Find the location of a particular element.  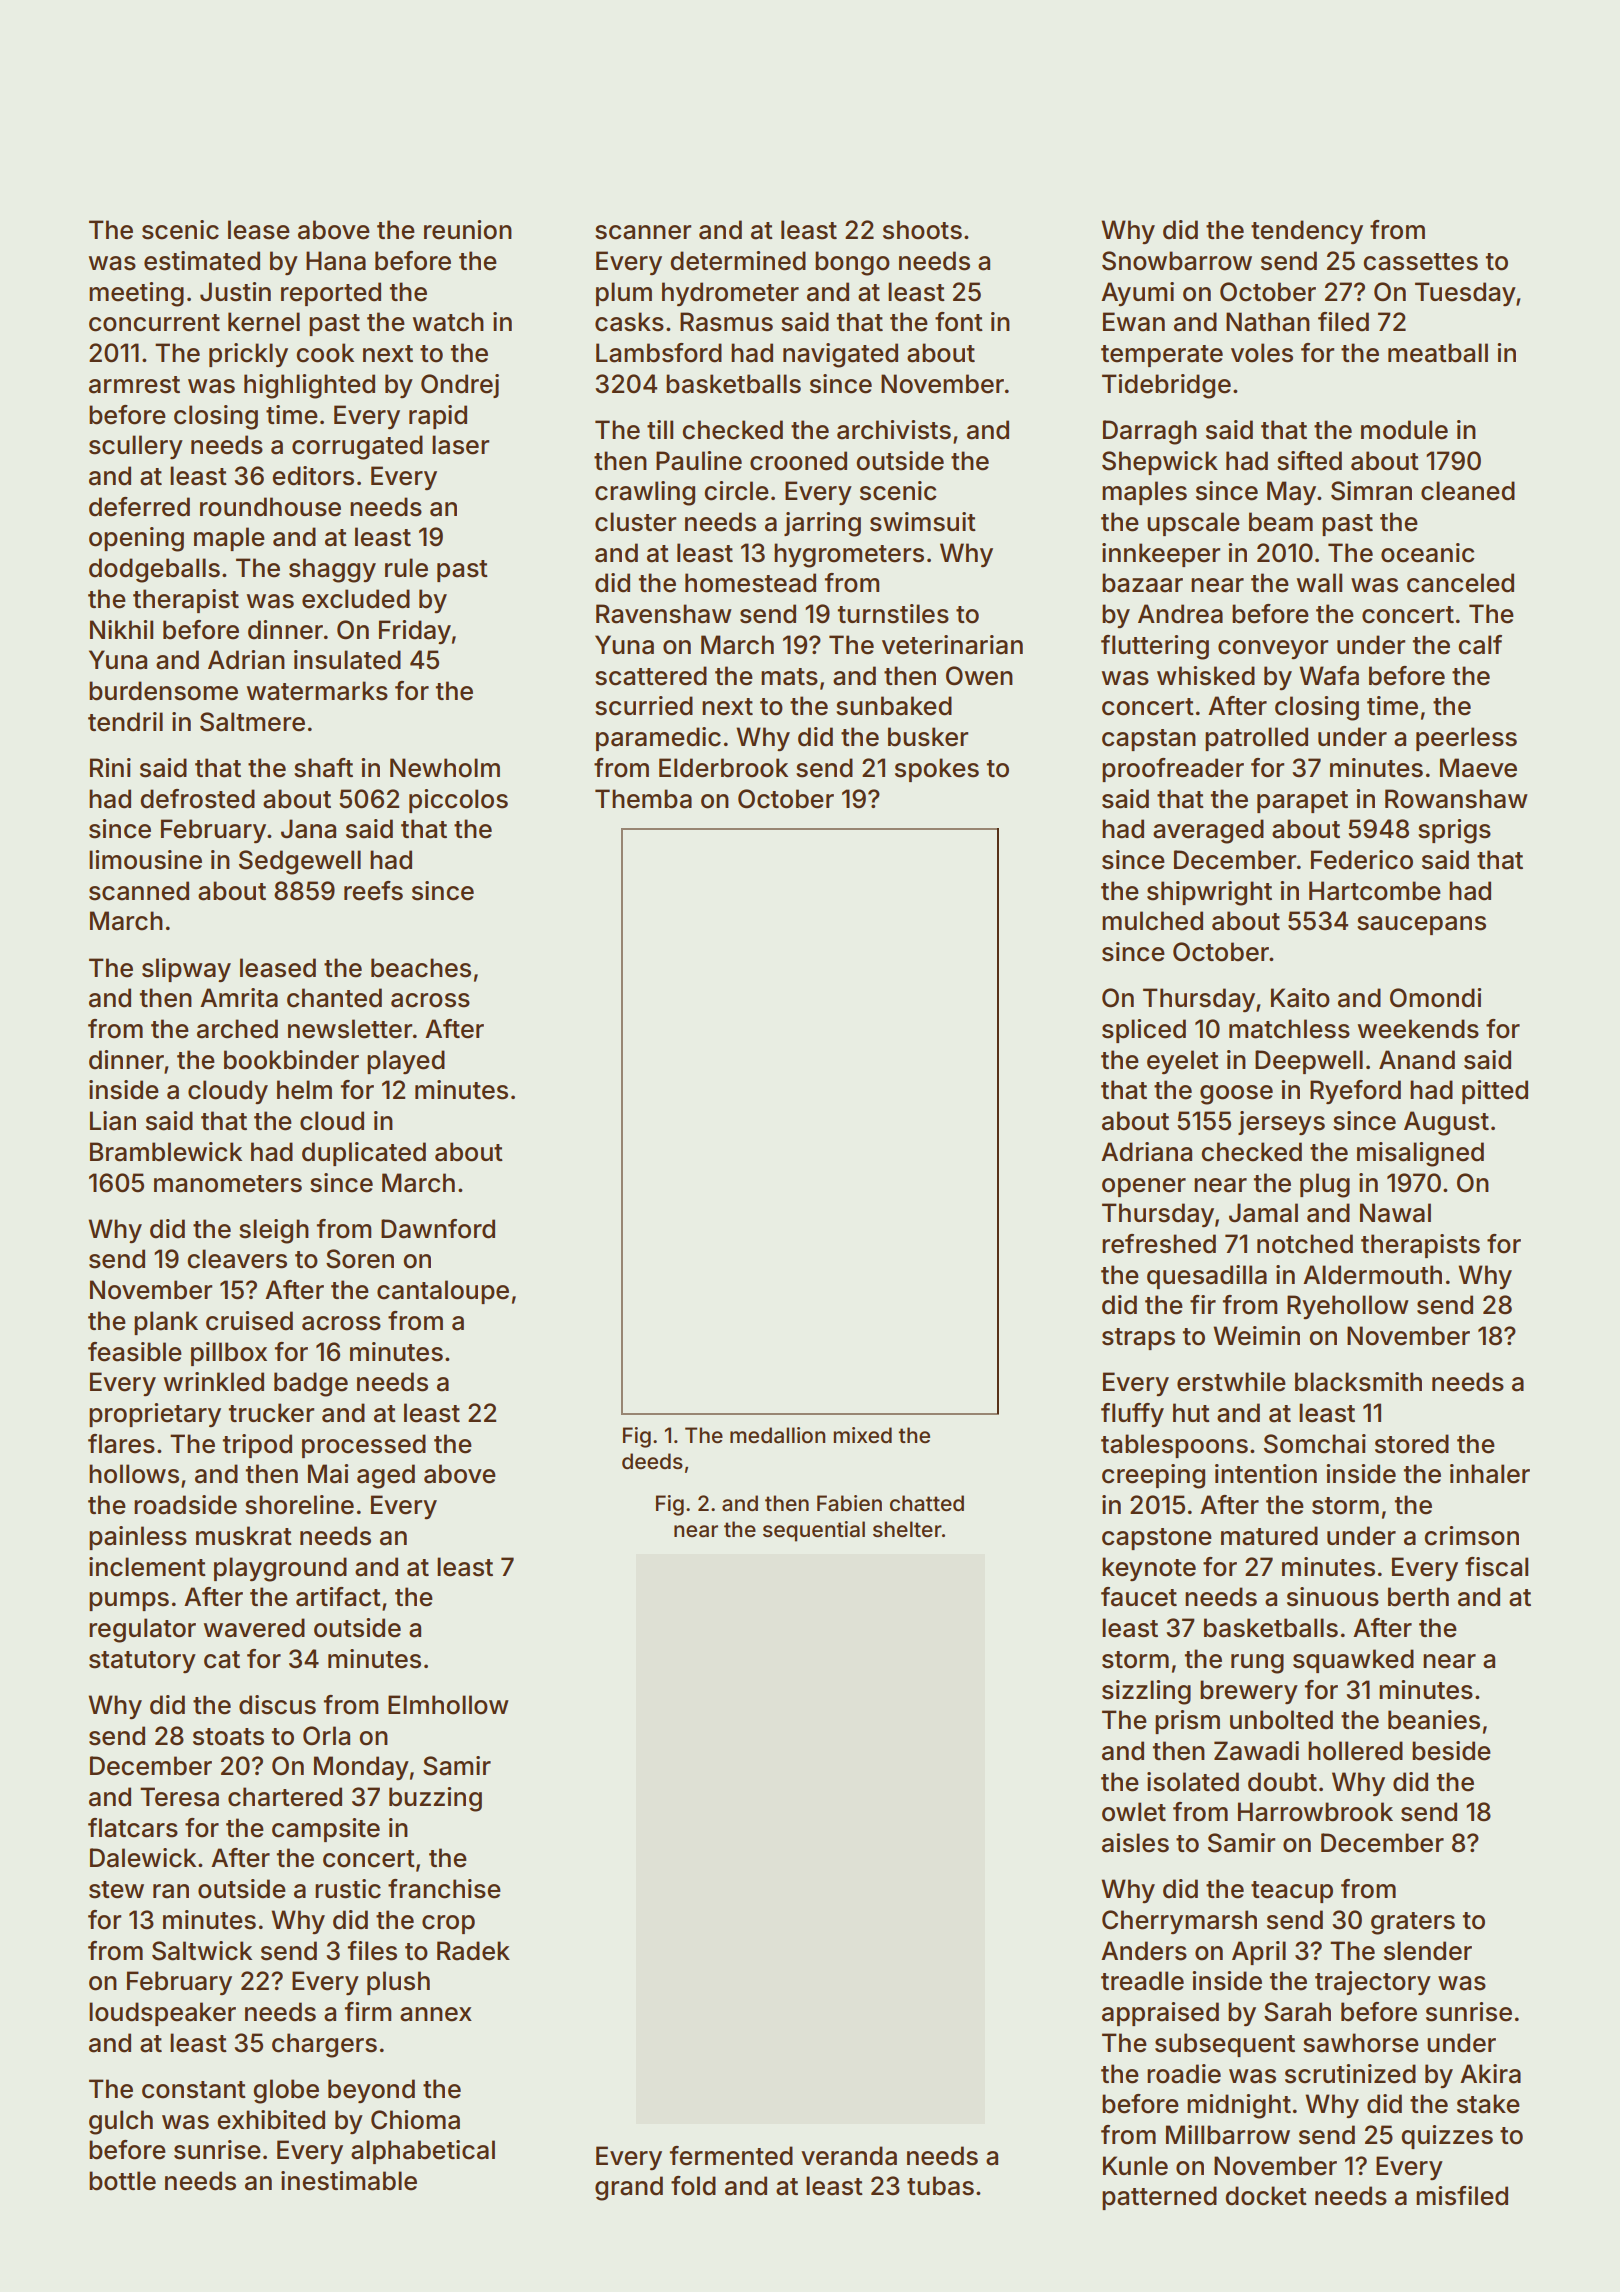

sprigs is located at coordinates (1454, 831).
